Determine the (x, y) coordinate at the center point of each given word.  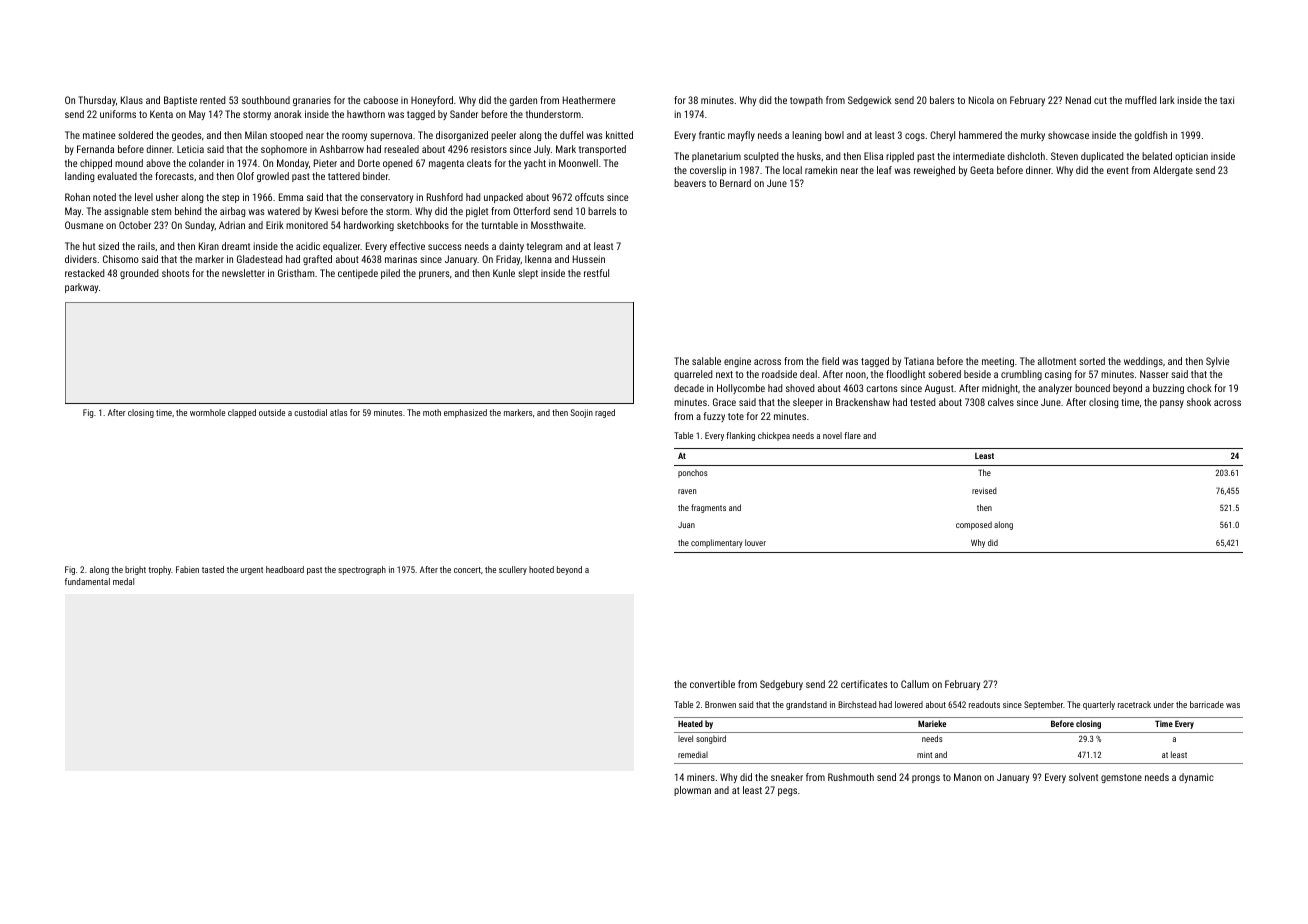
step (230, 198)
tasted (213, 569)
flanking (740, 436)
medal (123, 581)
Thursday (97, 101)
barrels (602, 211)
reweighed (934, 171)
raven (687, 491)
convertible (712, 684)
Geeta (982, 170)
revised (984, 490)
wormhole (207, 412)
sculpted (761, 157)
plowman (692, 791)
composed (974, 525)
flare (852, 435)
